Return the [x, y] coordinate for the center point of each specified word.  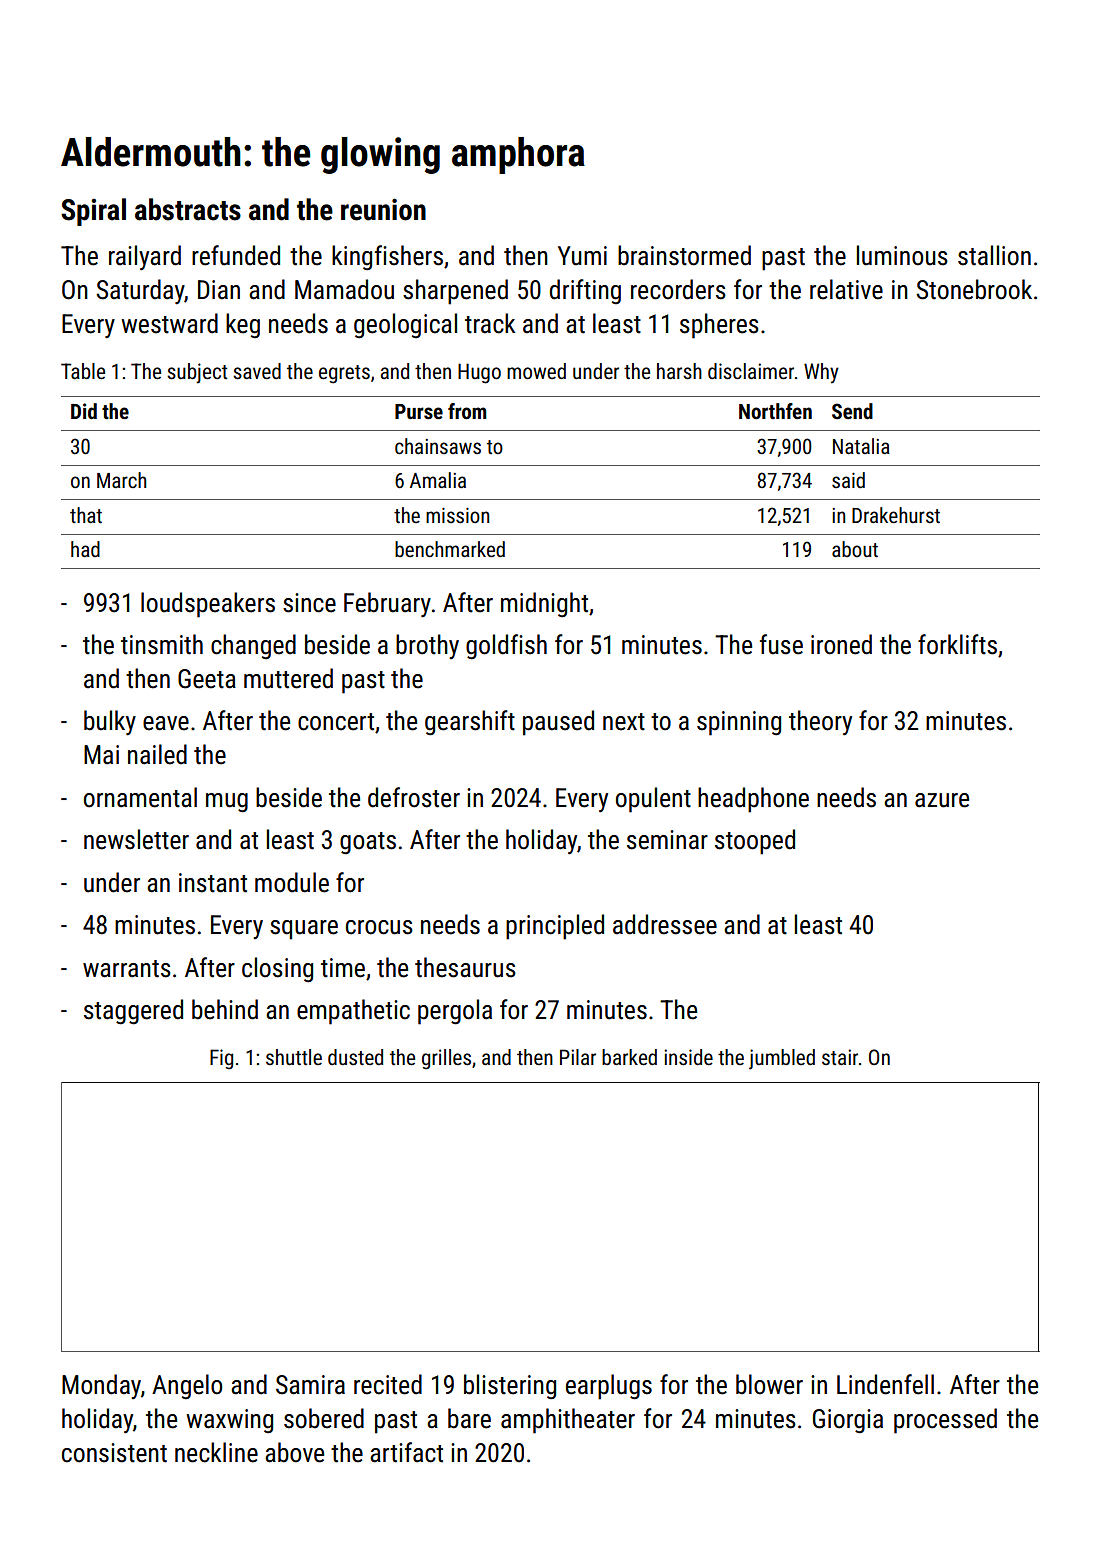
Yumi [582, 256]
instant [213, 883]
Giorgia [848, 1421]
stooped [755, 842]
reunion [383, 209]
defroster [414, 797]
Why [821, 373]
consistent [114, 1453]
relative [846, 289]
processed [945, 1421]
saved [257, 371]
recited [388, 1384]
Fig [221, 1059]
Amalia [438, 480]
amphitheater [568, 1421]
